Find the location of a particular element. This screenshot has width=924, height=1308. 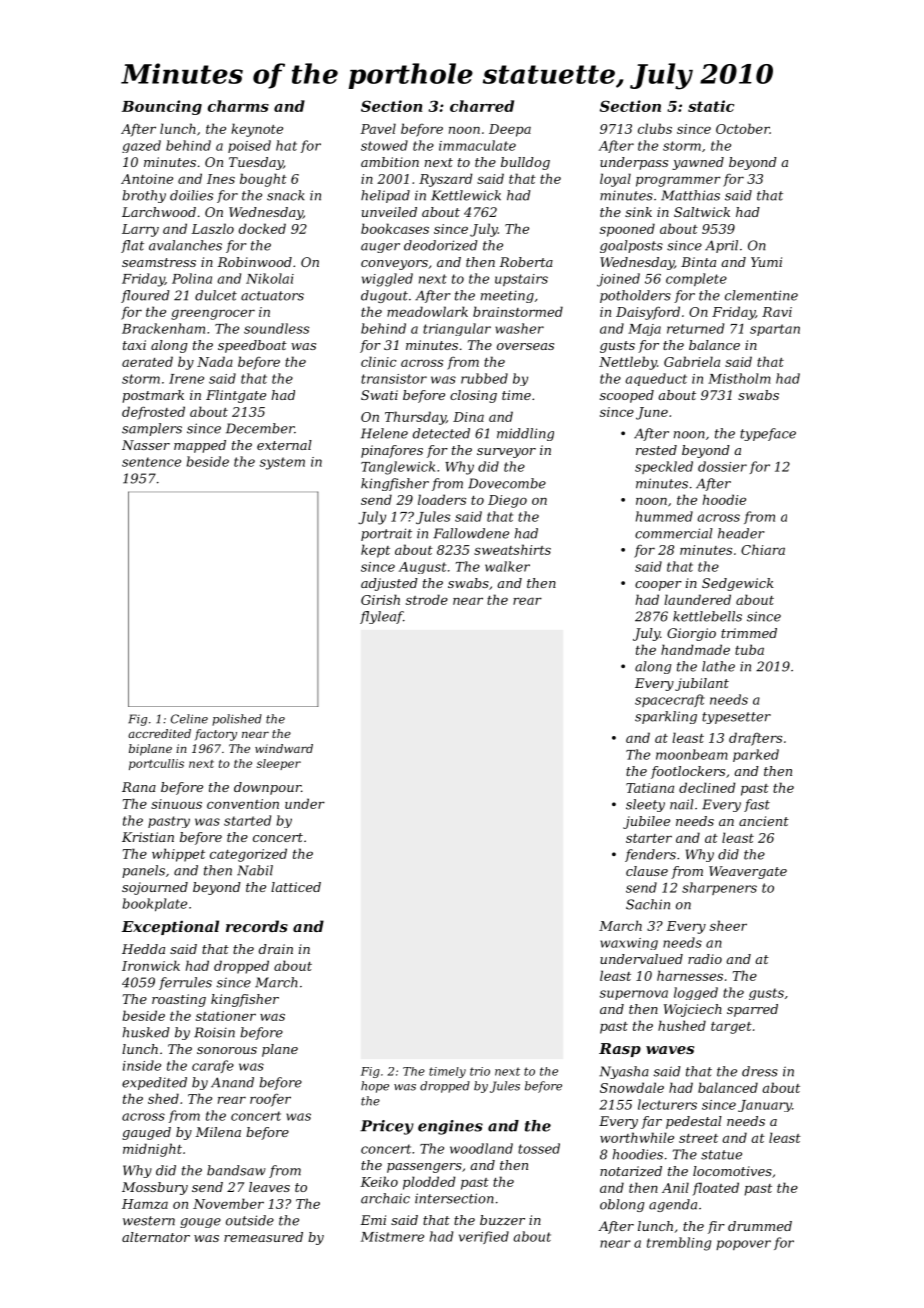

verified is located at coordinates (484, 1237).
